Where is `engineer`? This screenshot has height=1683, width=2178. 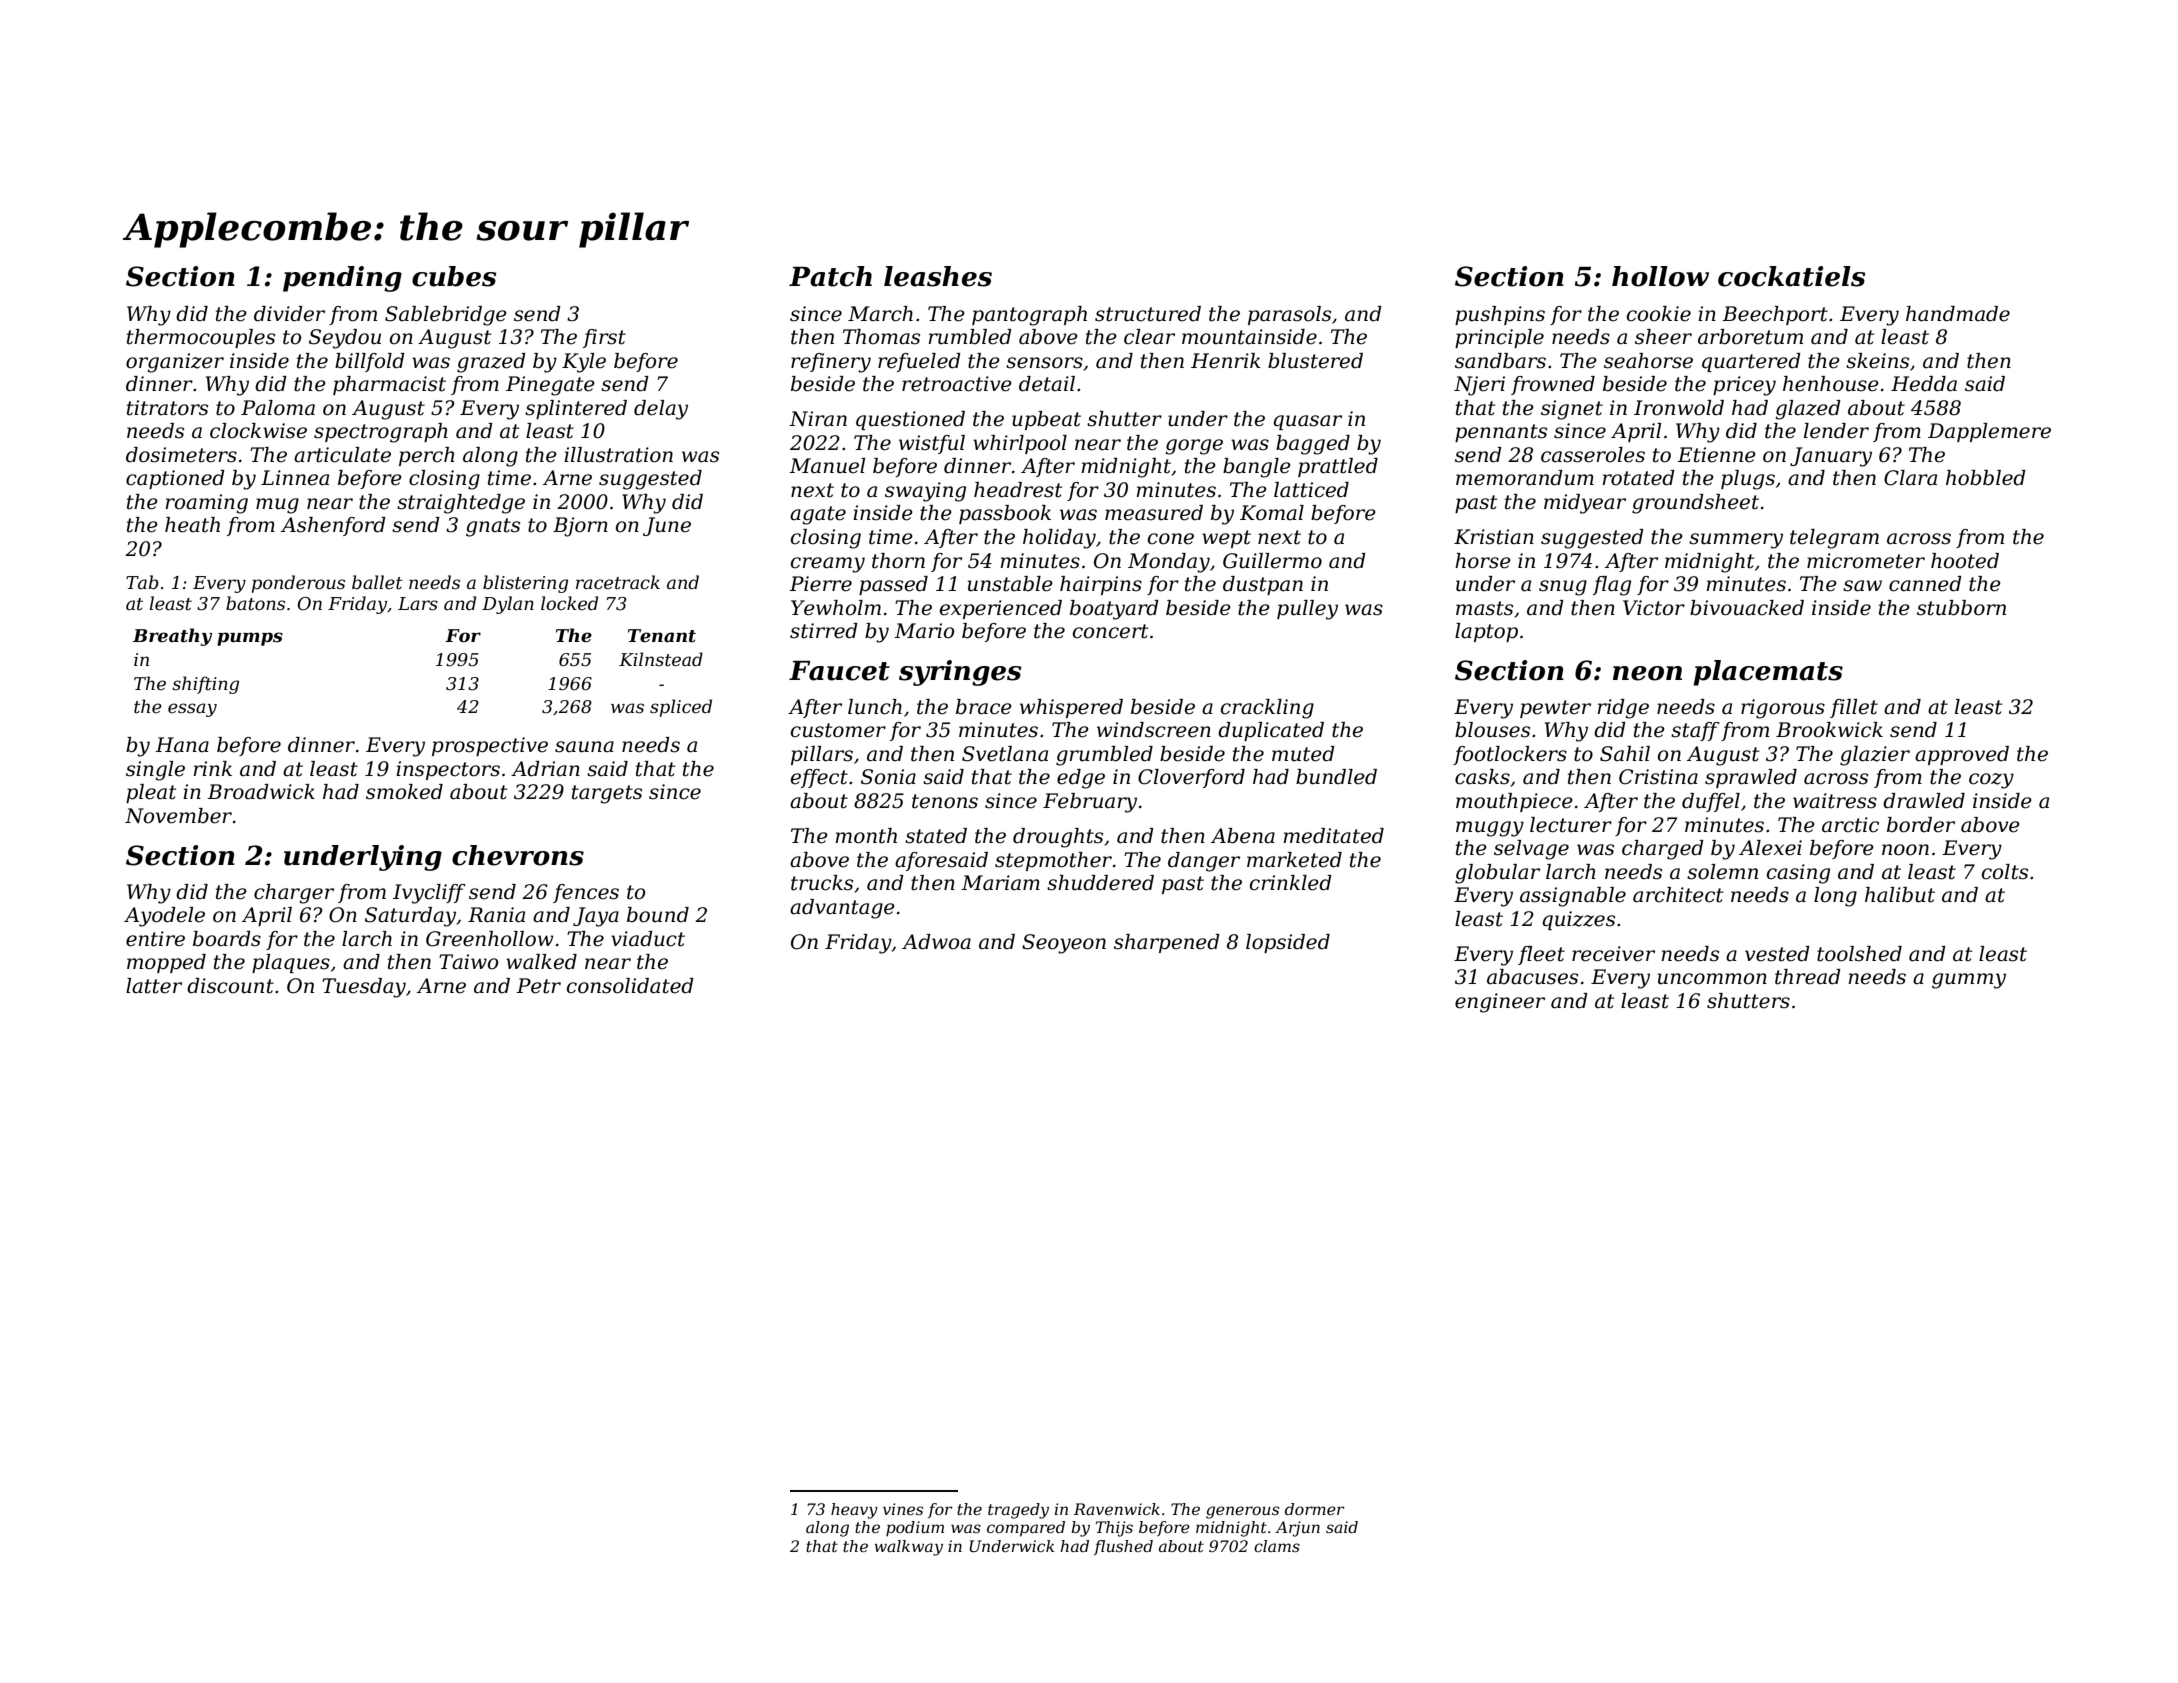
engineer is located at coordinates (1500, 1003).
